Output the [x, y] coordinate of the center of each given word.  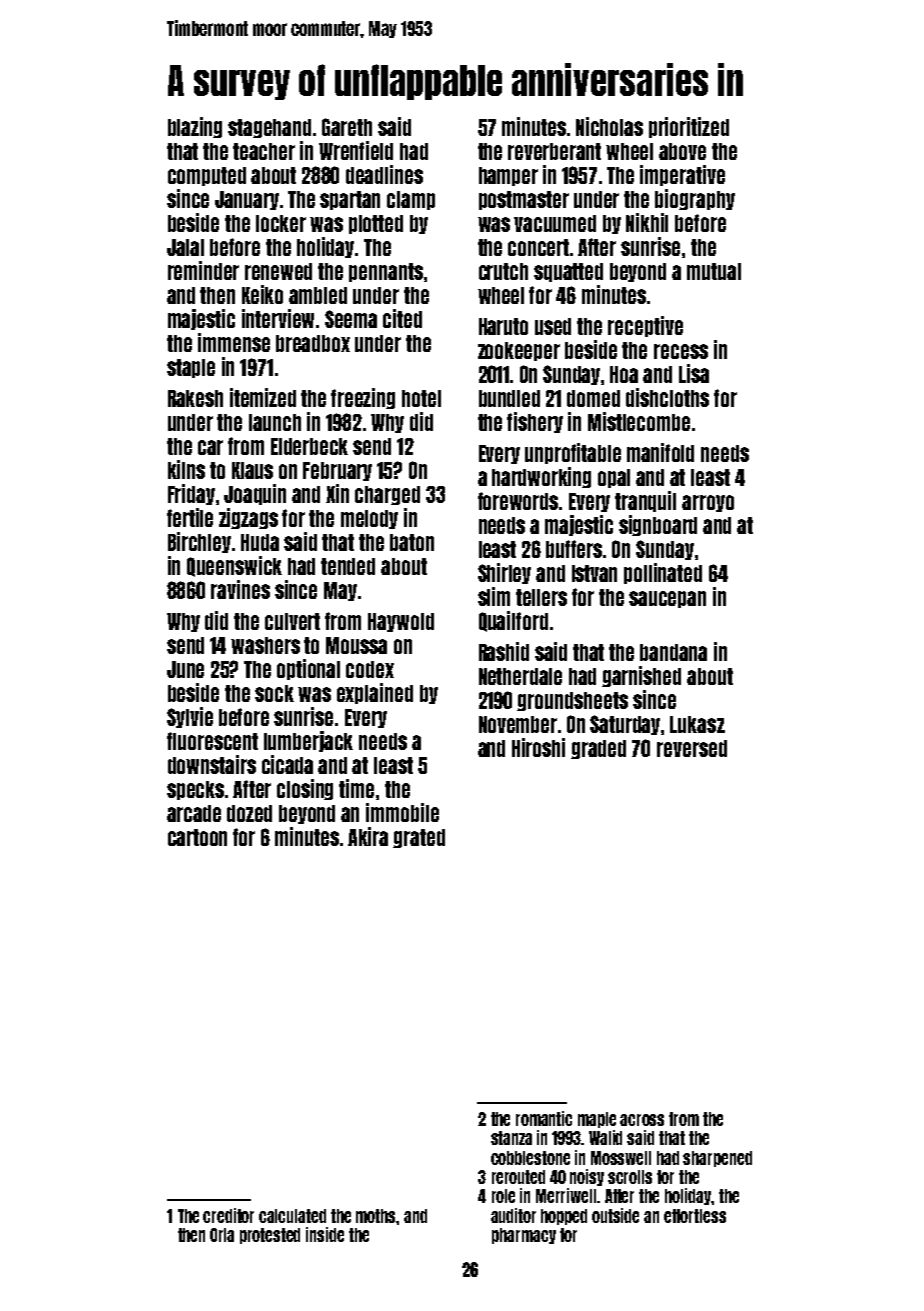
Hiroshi [538, 747]
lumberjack [308, 741]
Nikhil [647, 222]
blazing [195, 127]
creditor [228, 1215]
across [642, 1120]
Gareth [347, 127]
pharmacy [524, 1236]
